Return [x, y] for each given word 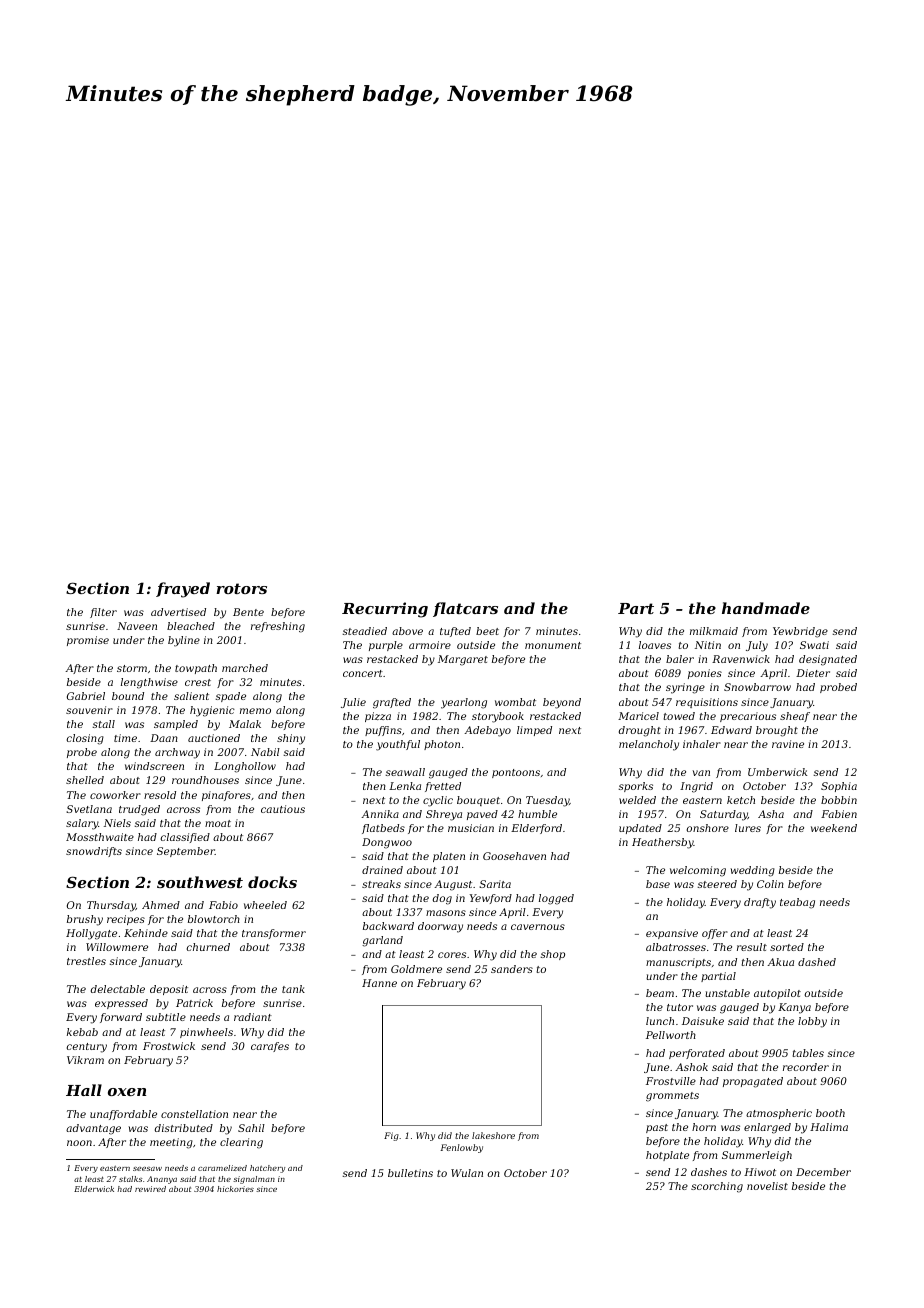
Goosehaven [514, 856]
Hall [84, 1090]
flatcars [465, 609]
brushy [85, 920]
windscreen [154, 766]
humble [537, 814]
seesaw [147, 1169]
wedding [752, 871]
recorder [806, 1067]
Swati [814, 645]
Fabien [839, 814]
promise [88, 641]
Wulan [467, 1173]
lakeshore [493, 1135]
